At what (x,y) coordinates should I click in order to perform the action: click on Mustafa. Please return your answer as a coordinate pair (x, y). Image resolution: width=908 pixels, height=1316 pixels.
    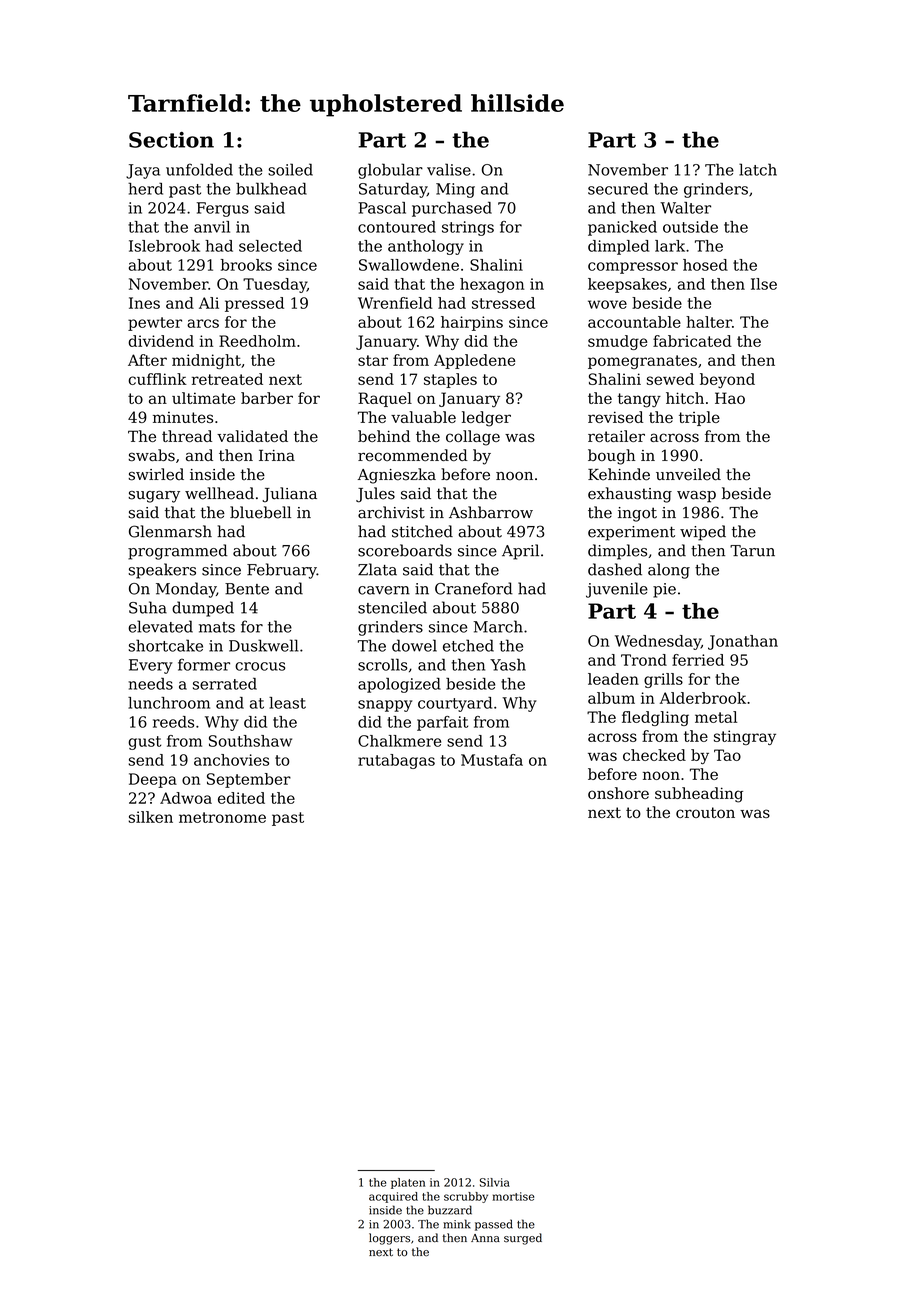
    Looking at the image, I should click on (492, 760).
